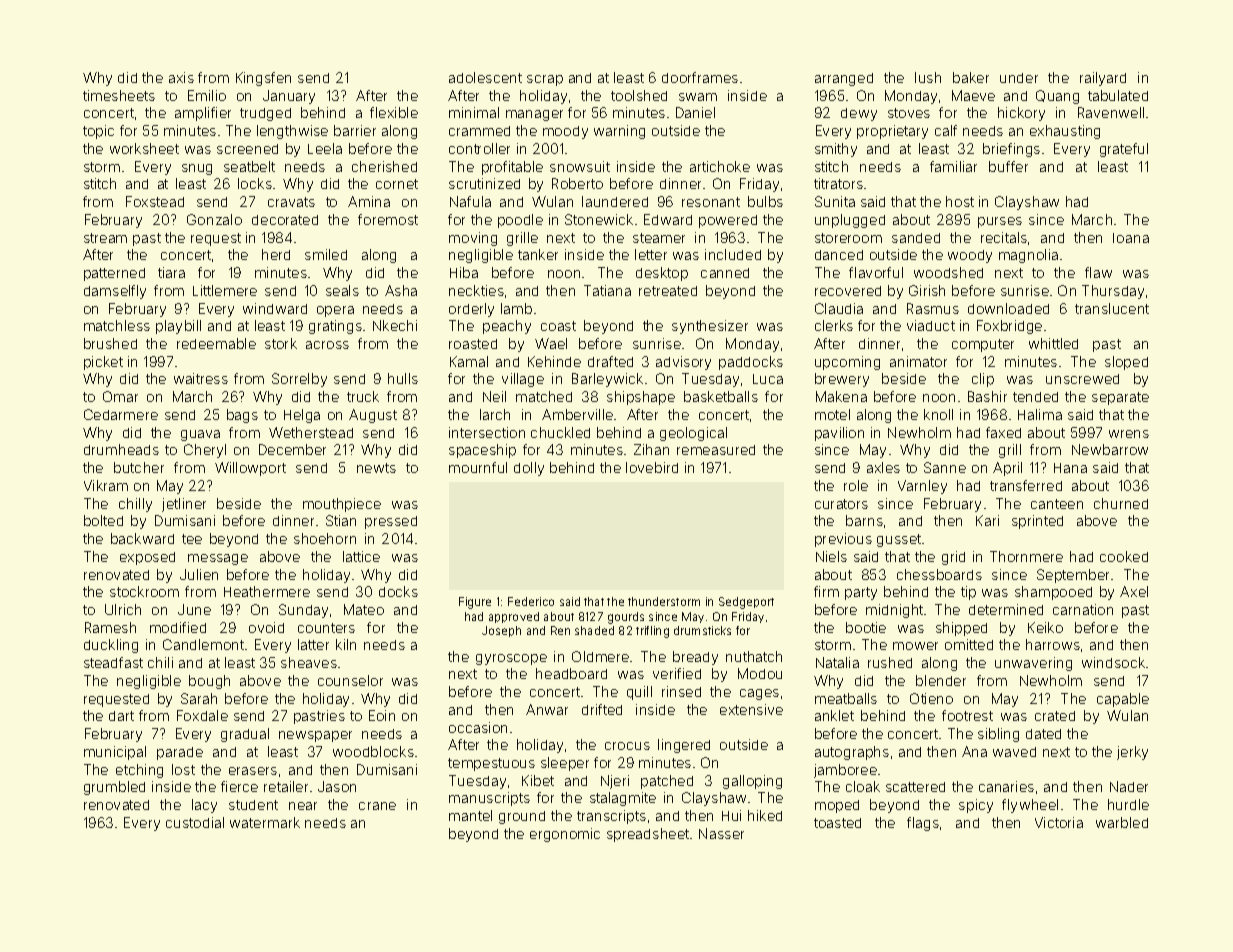 The image size is (1233, 952). I want to click on sloped, so click(1126, 363).
